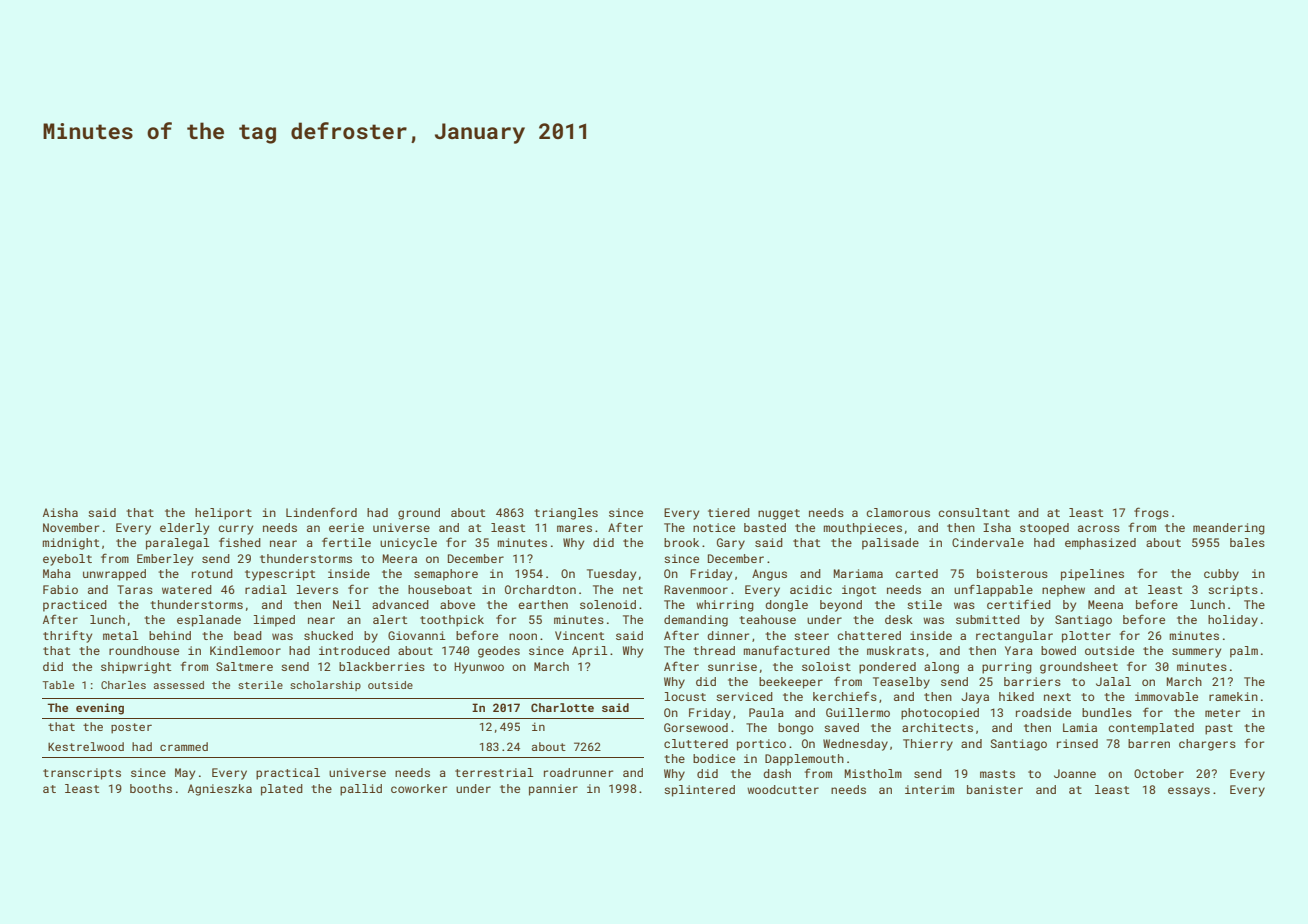 The height and width of the page is (924, 1308). What do you see at coordinates (220, 790) in the page?
I see `Agnieszka` at bounding box center [220, 790].
